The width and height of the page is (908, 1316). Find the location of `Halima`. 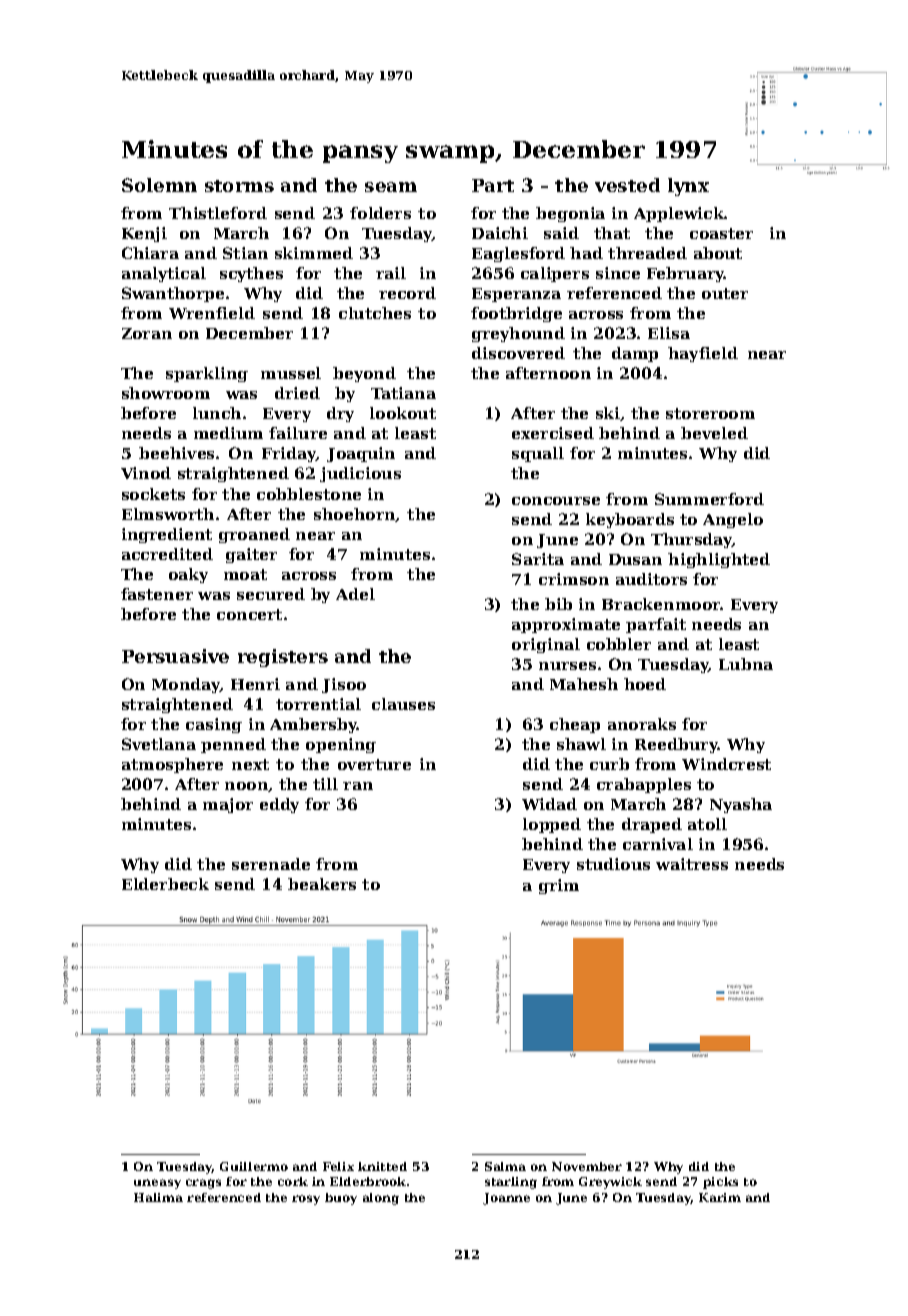

Halima is located at coordinates (158, 1197).
